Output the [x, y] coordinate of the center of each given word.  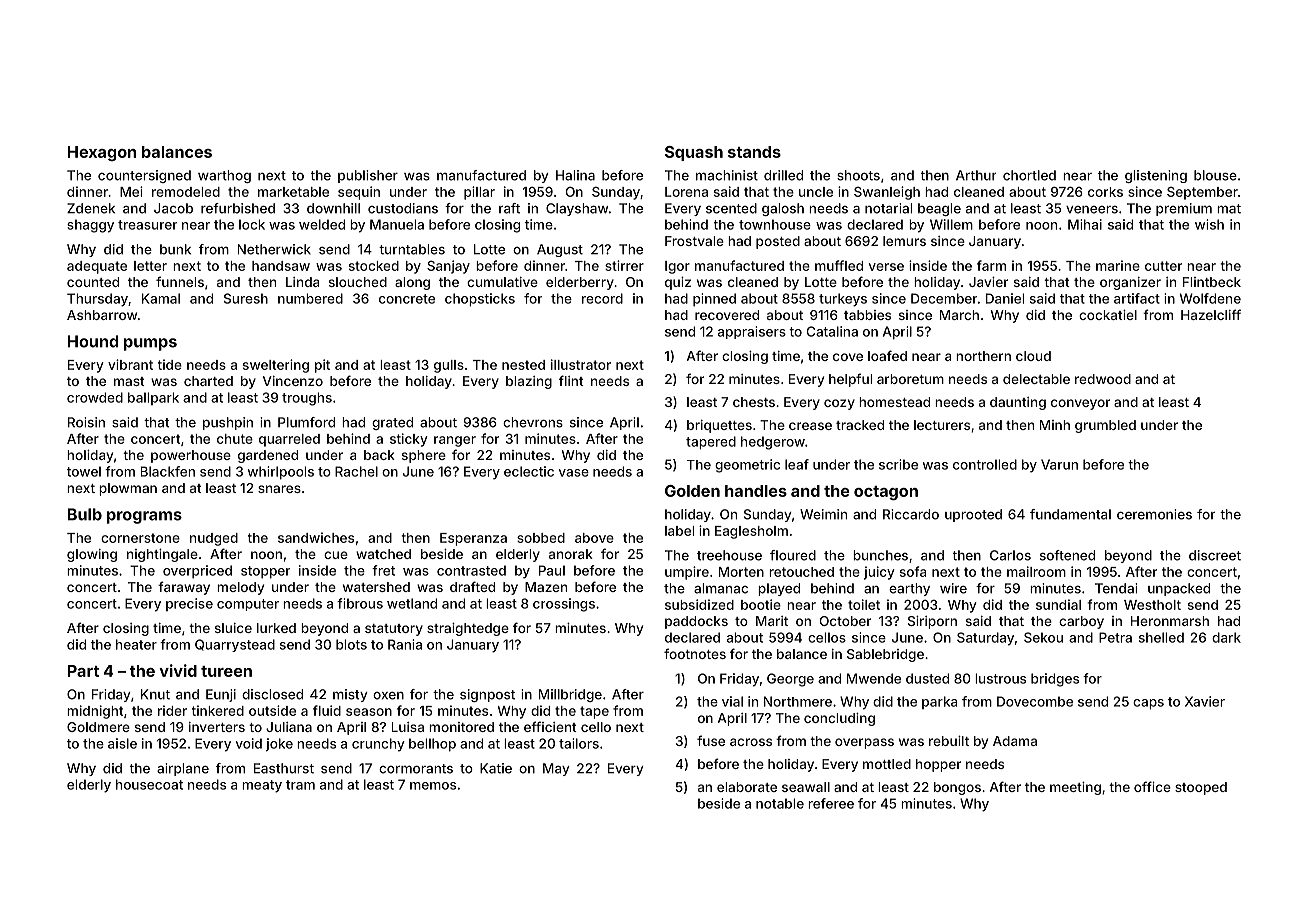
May [556, 769]
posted [778, 242]
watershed [376, 587]
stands [754, 152]
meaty [262, 786]
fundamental [1070, 514]
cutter [1163, 266]
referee [831, 803]
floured [793, 555]
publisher [368, 176]
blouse [1215, 175]
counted [93, 282]
